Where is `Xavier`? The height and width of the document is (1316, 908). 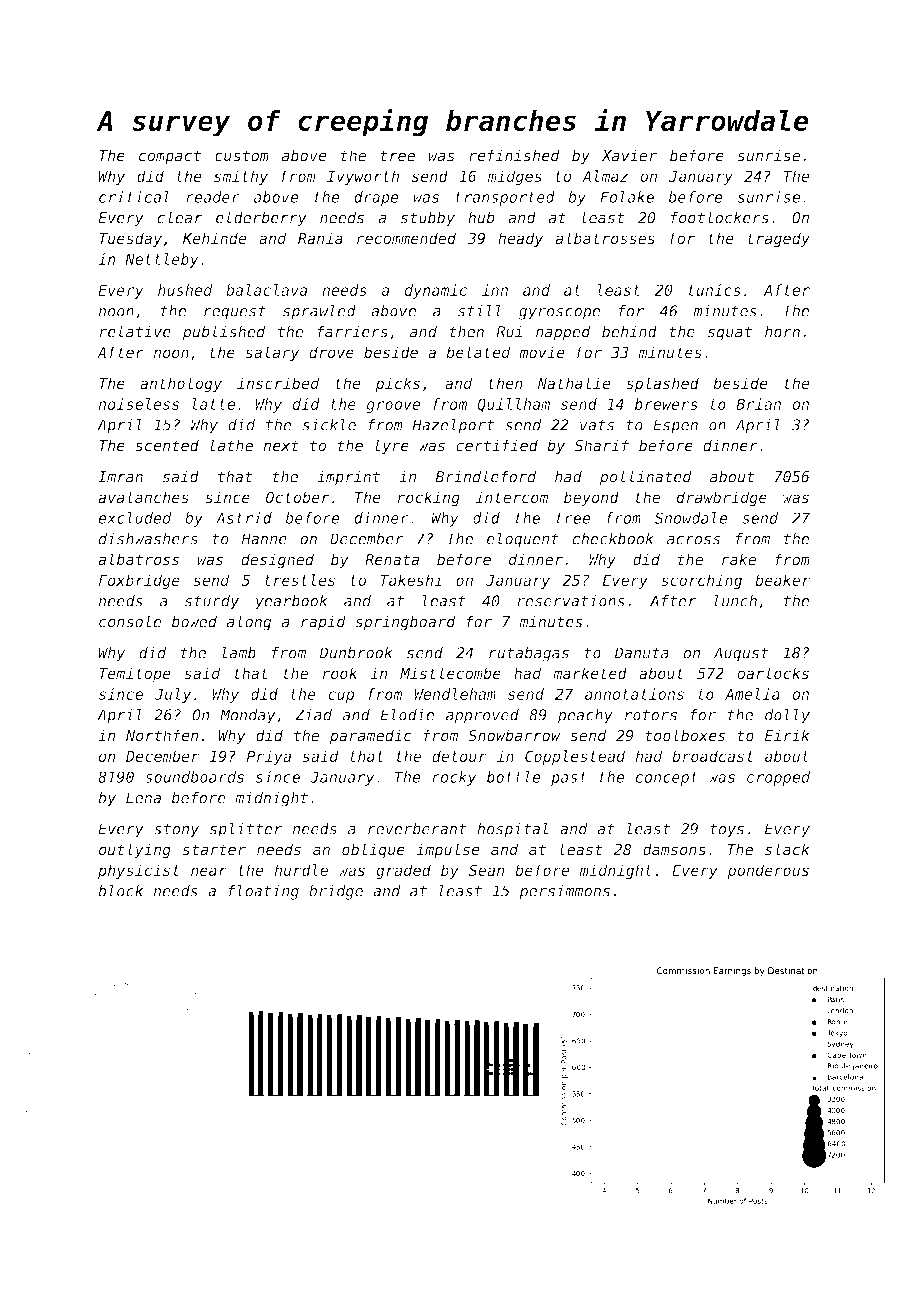 Xavier is located at coordinates (629, 155).
